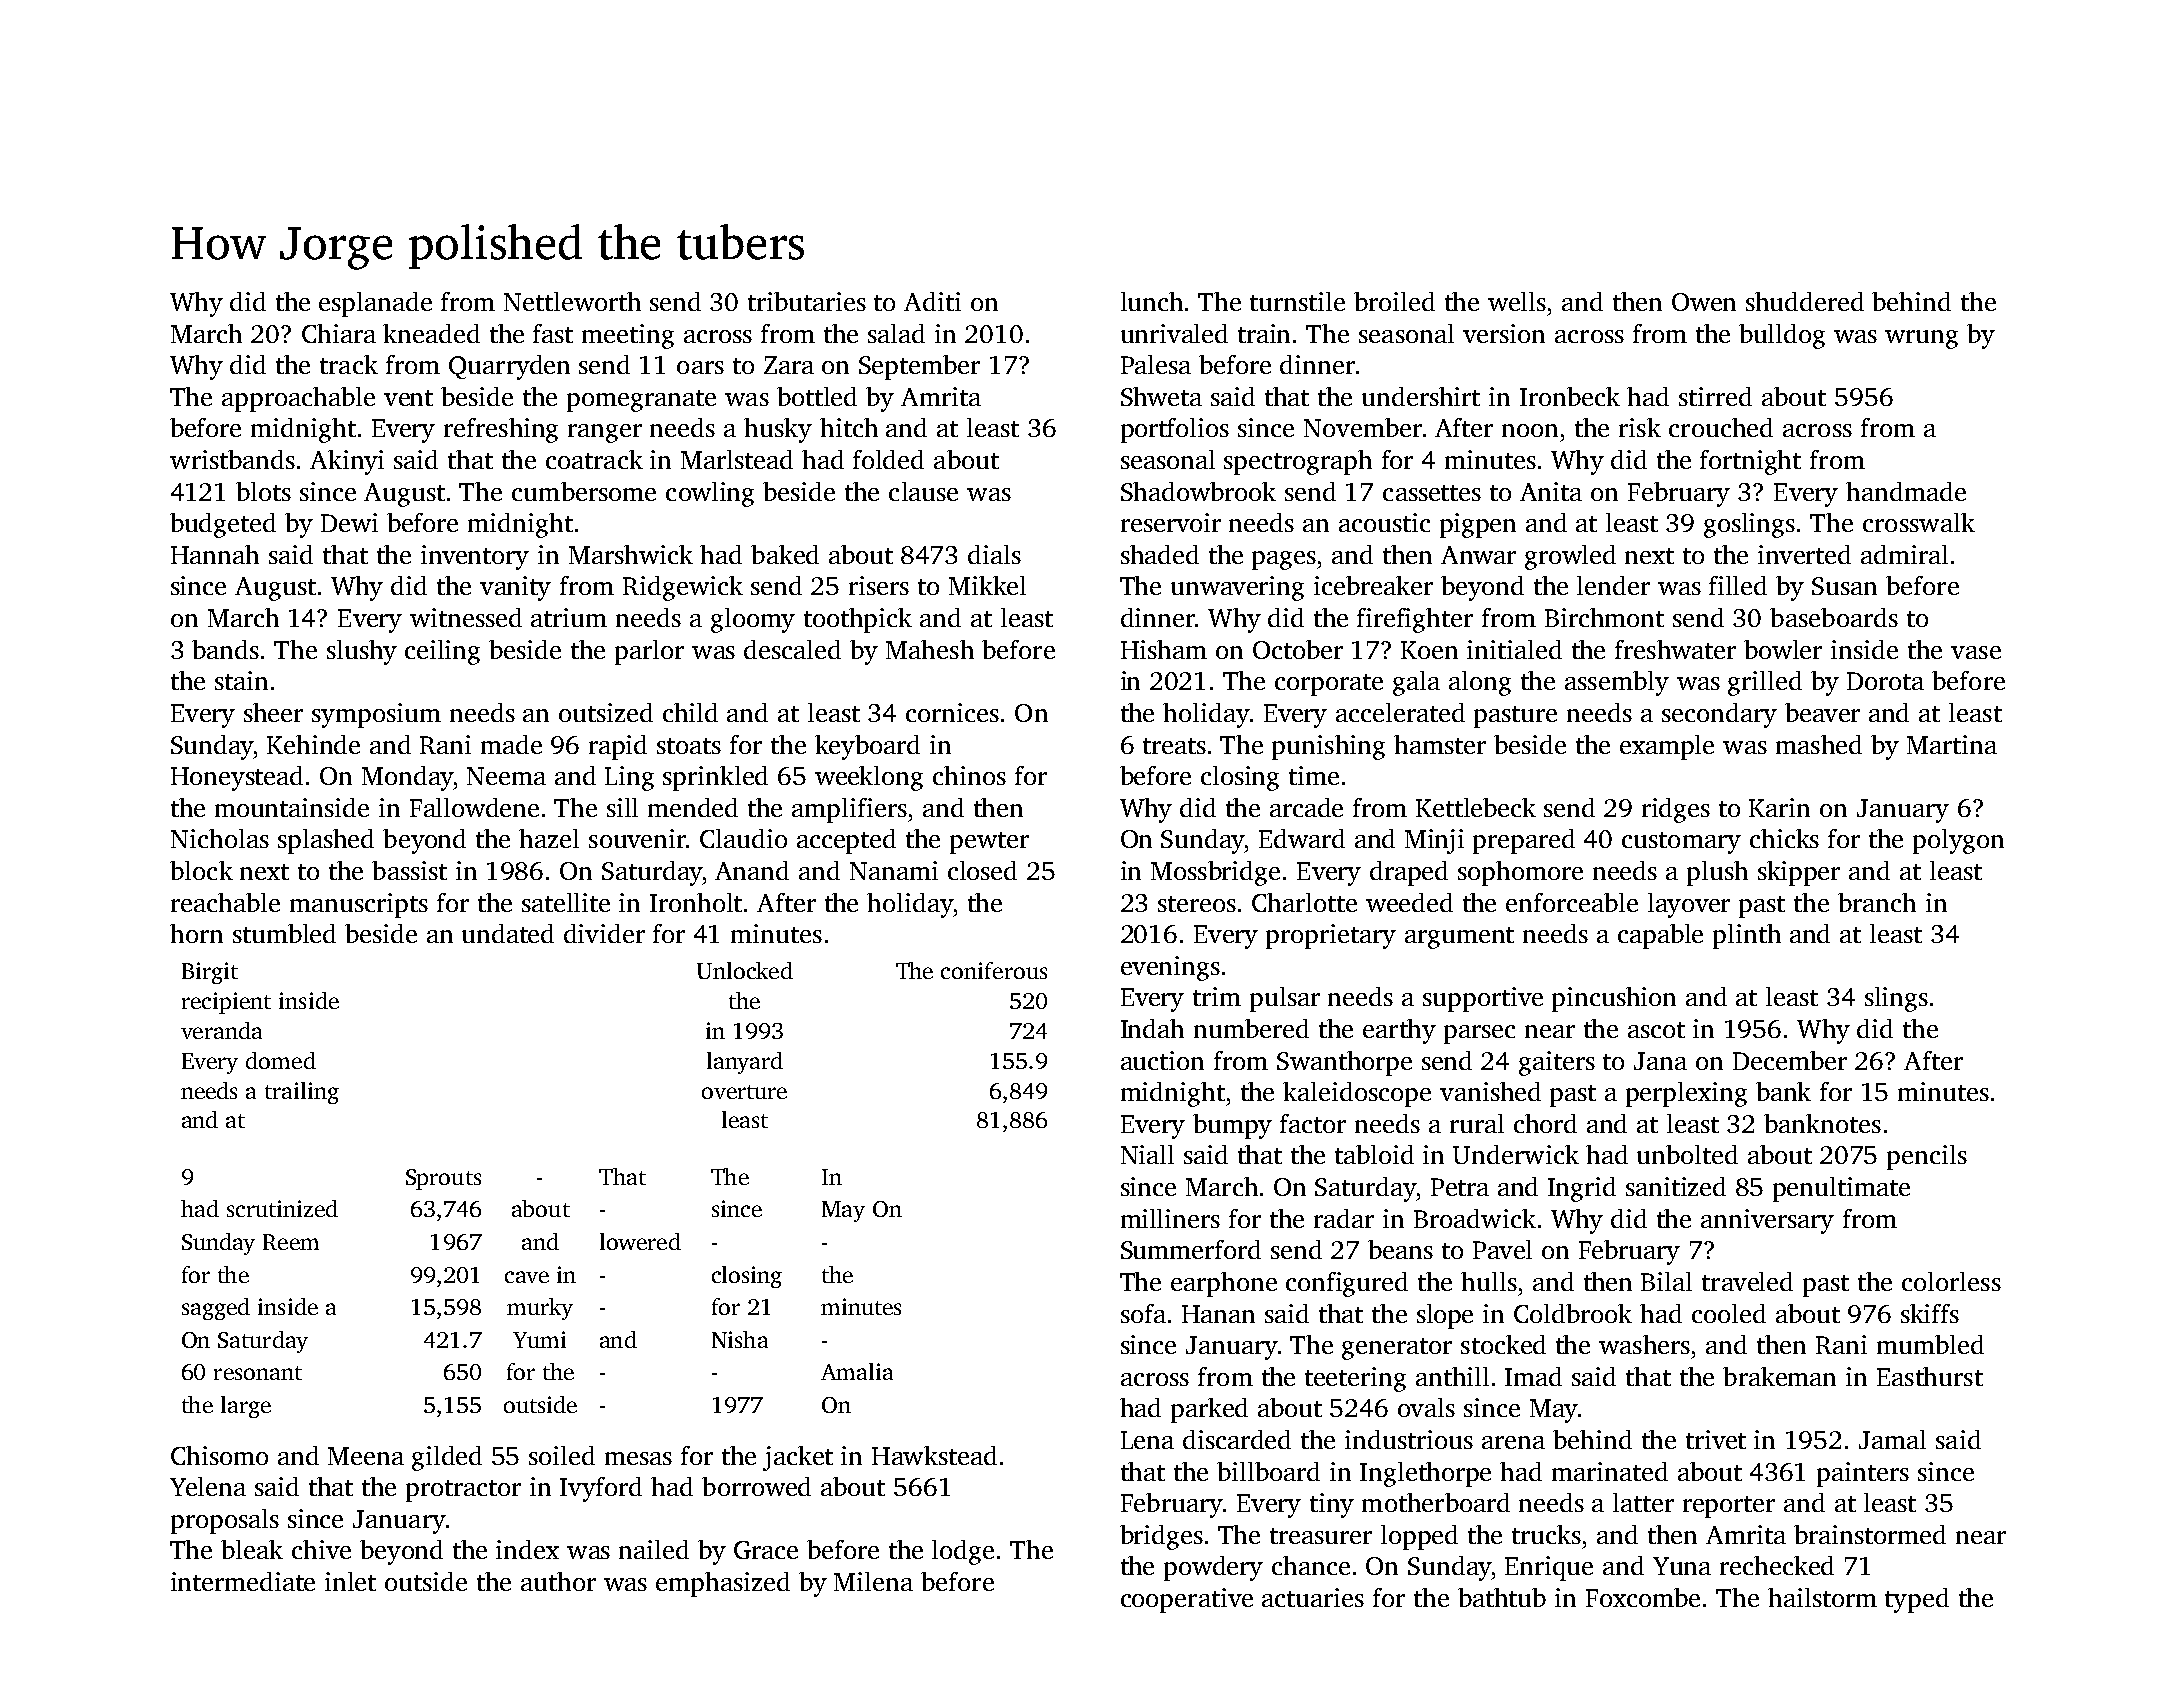 The width and height of the page is (2178, 1683). What do you see at coordinates (1951, 1281) in the page?
I see `colorless` at bounding box center [1951, 1281].
